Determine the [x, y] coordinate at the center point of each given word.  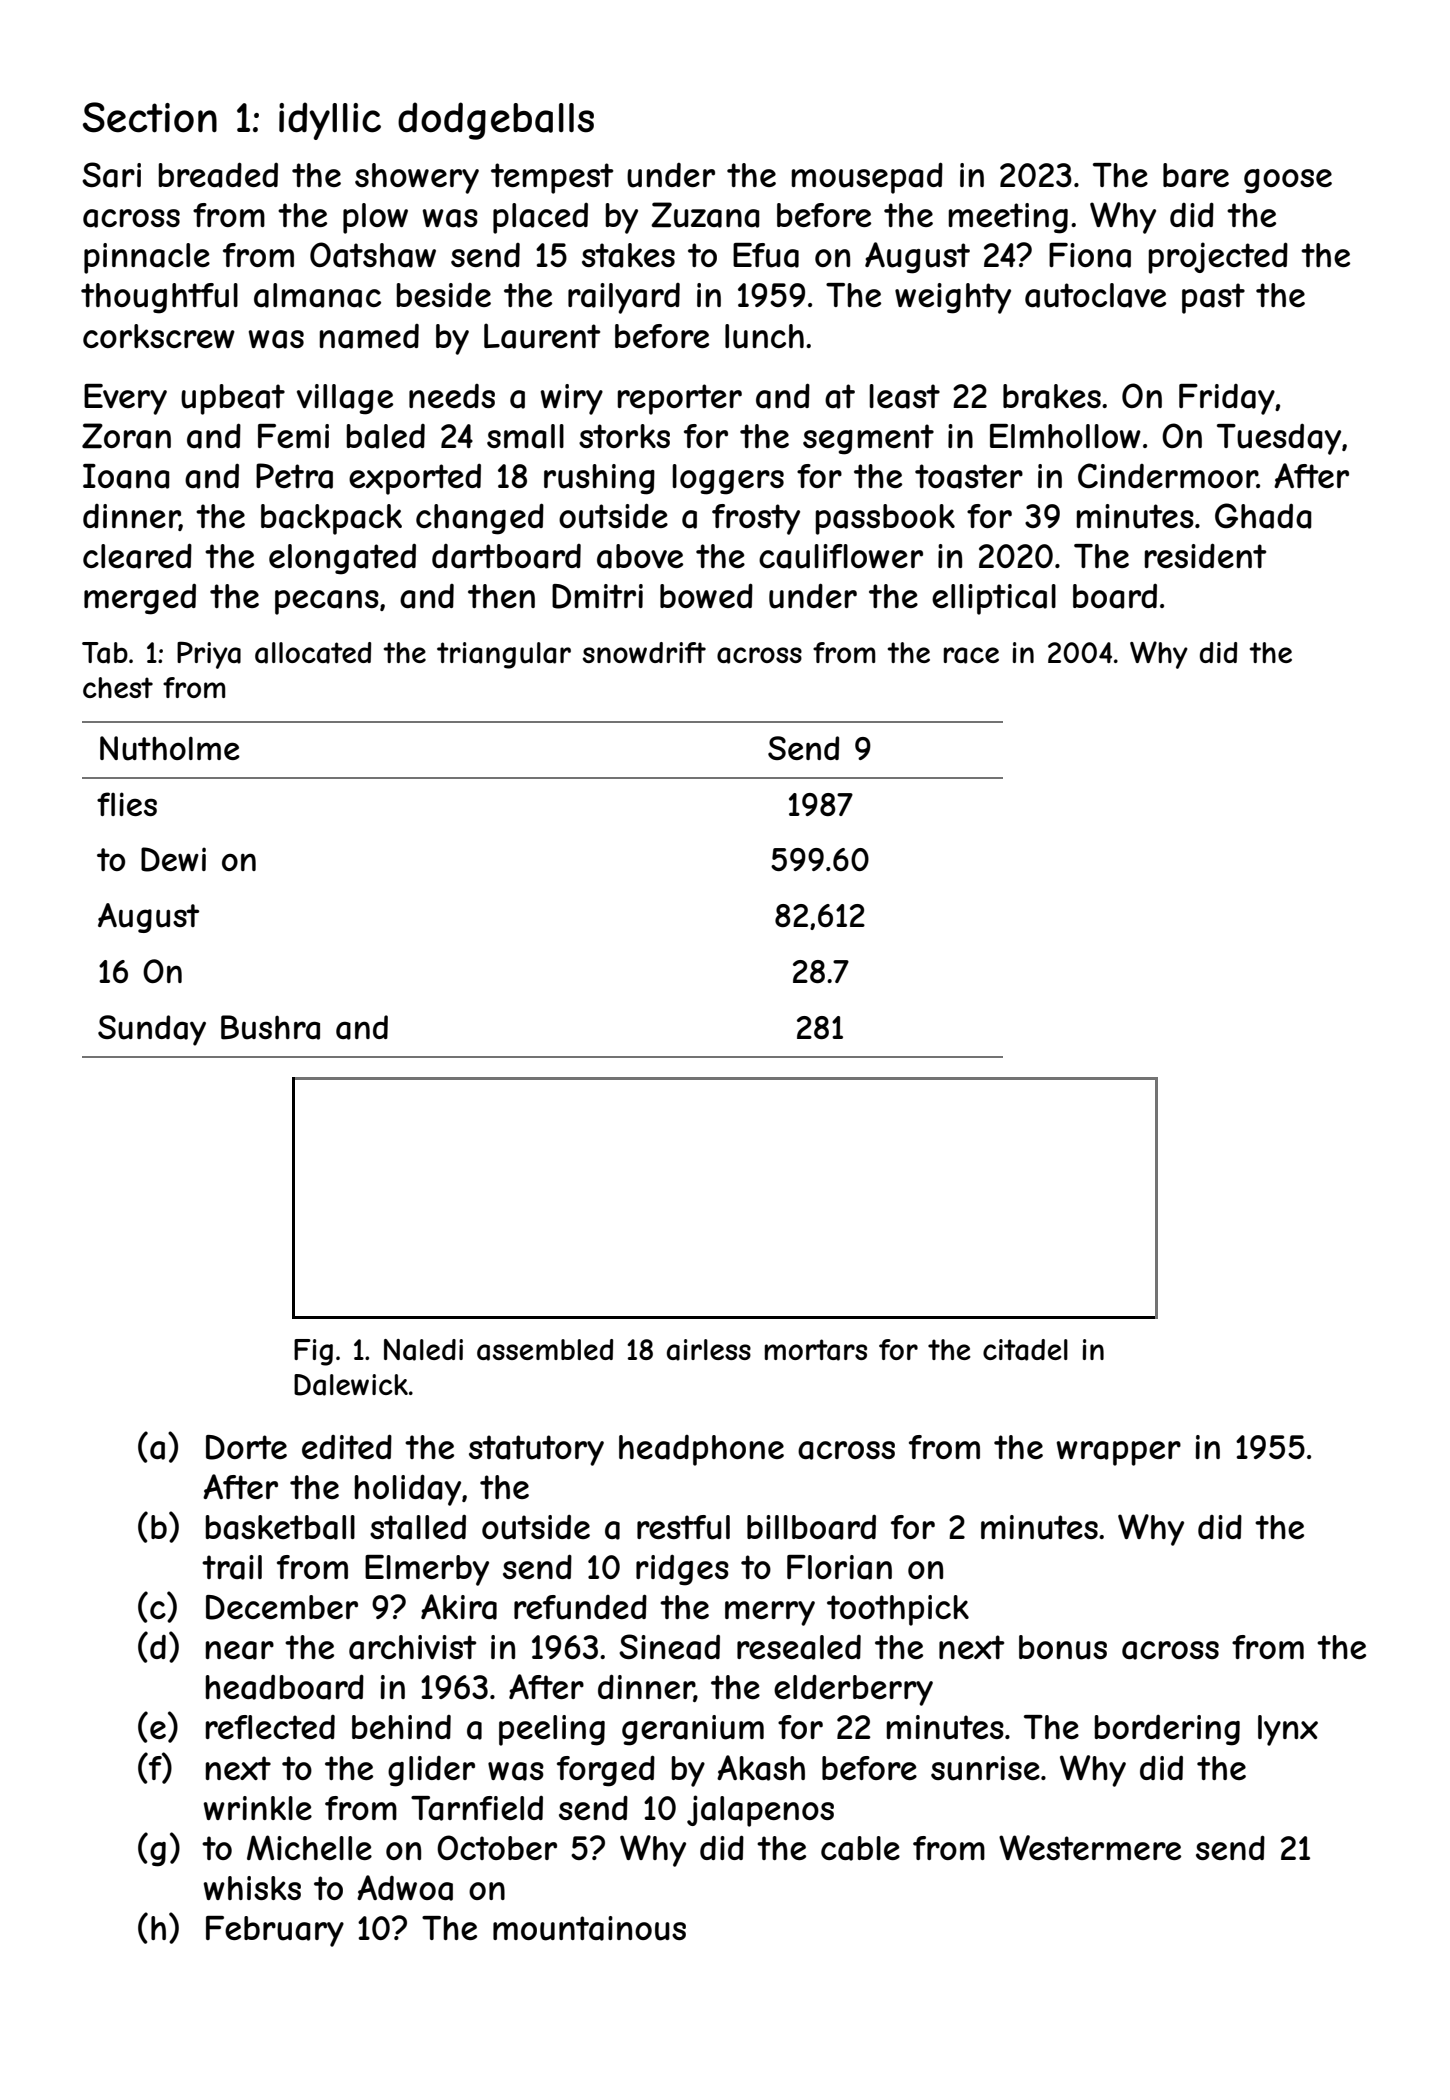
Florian [839, 1567]
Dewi [173, 859]
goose [1288, 181]
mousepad [867, 178]
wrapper [1119, 1453]
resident [1205, 555]
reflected [270, 1727]
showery [417, 178]
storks [624, 436]
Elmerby [427, 1570]
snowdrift [644, 652]
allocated [313, 653]
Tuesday [1279, 439]
